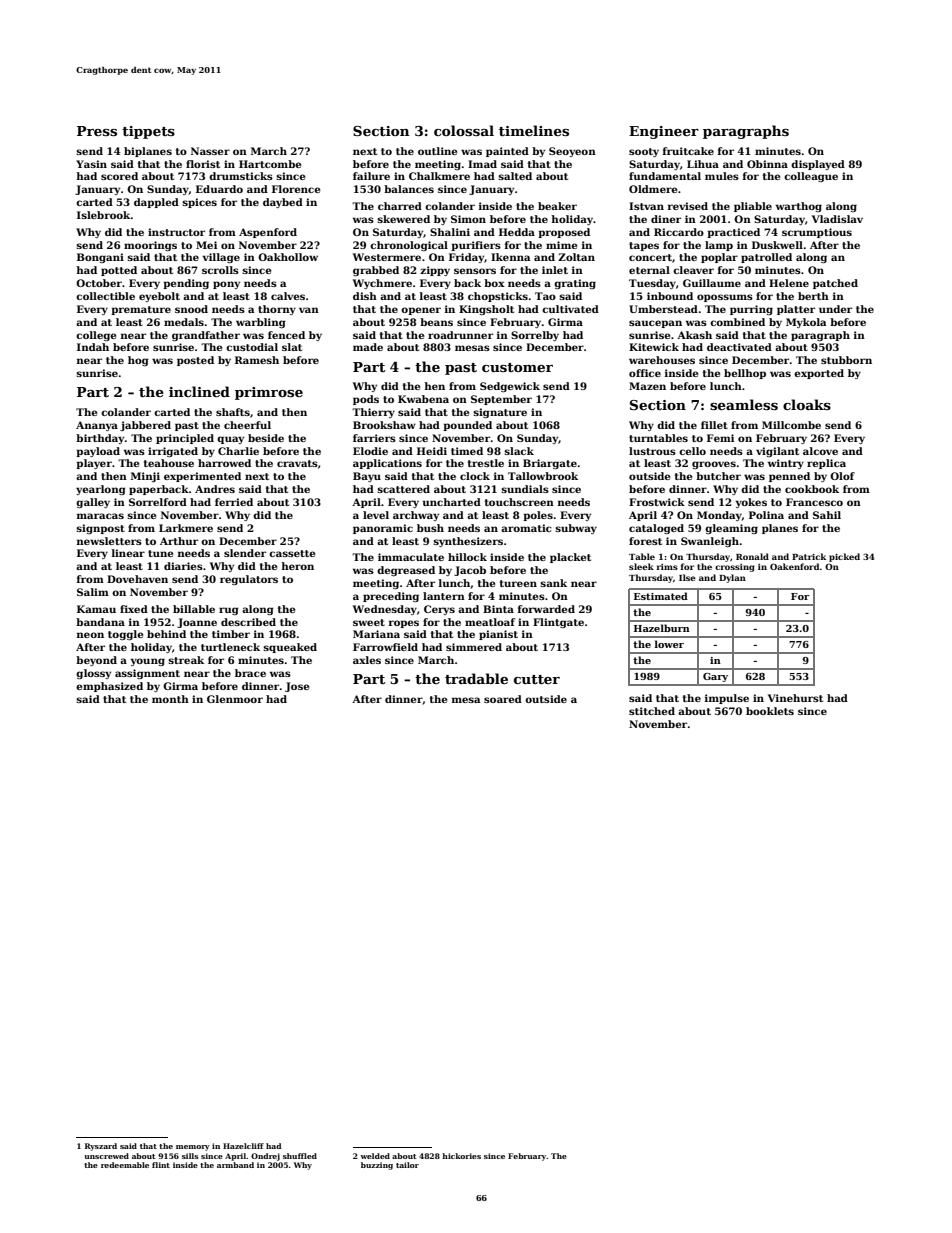  I want to click on booklets, so click(770, 711).
